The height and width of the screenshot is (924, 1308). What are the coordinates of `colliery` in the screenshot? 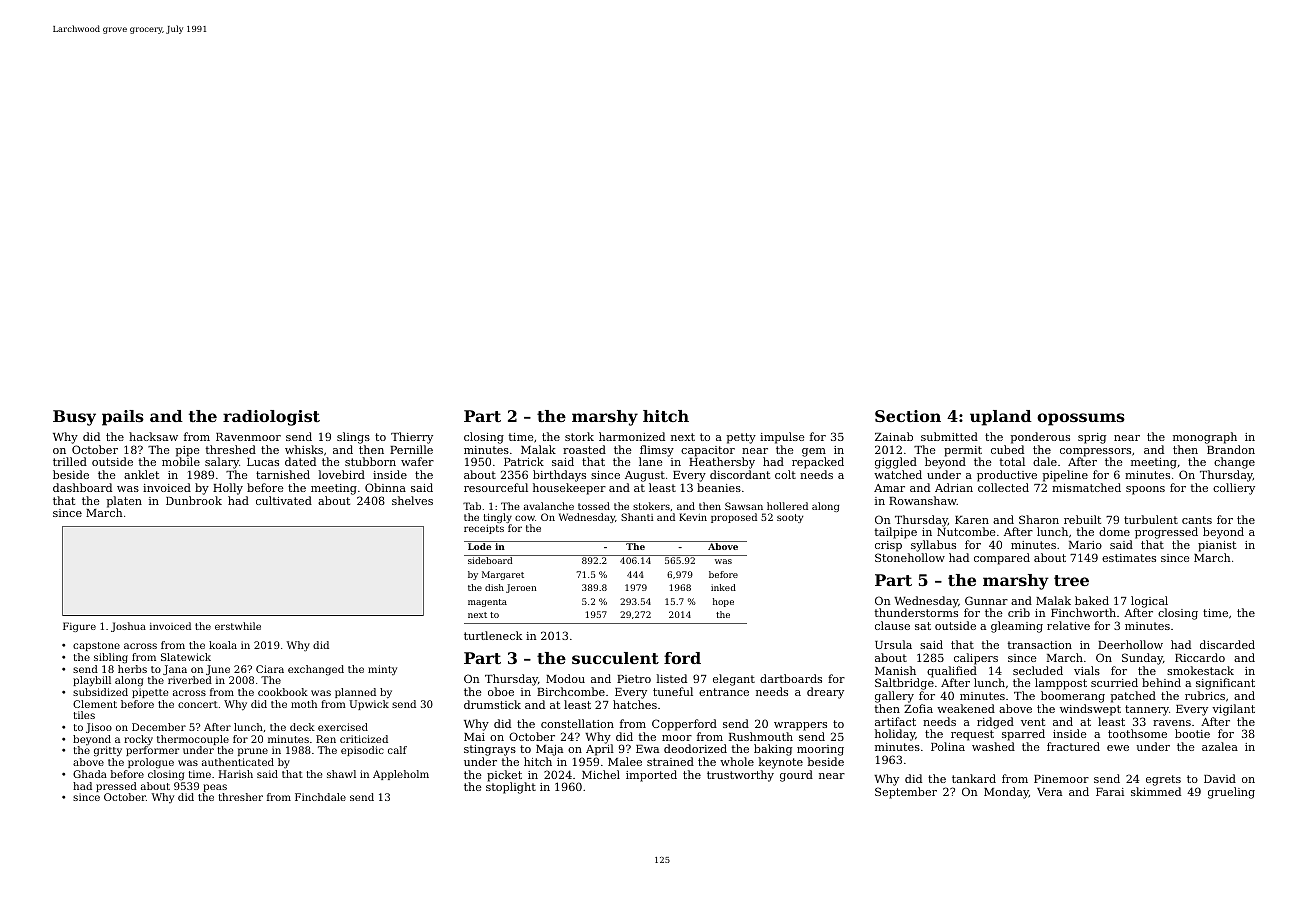 It's located at (1234, 489).
